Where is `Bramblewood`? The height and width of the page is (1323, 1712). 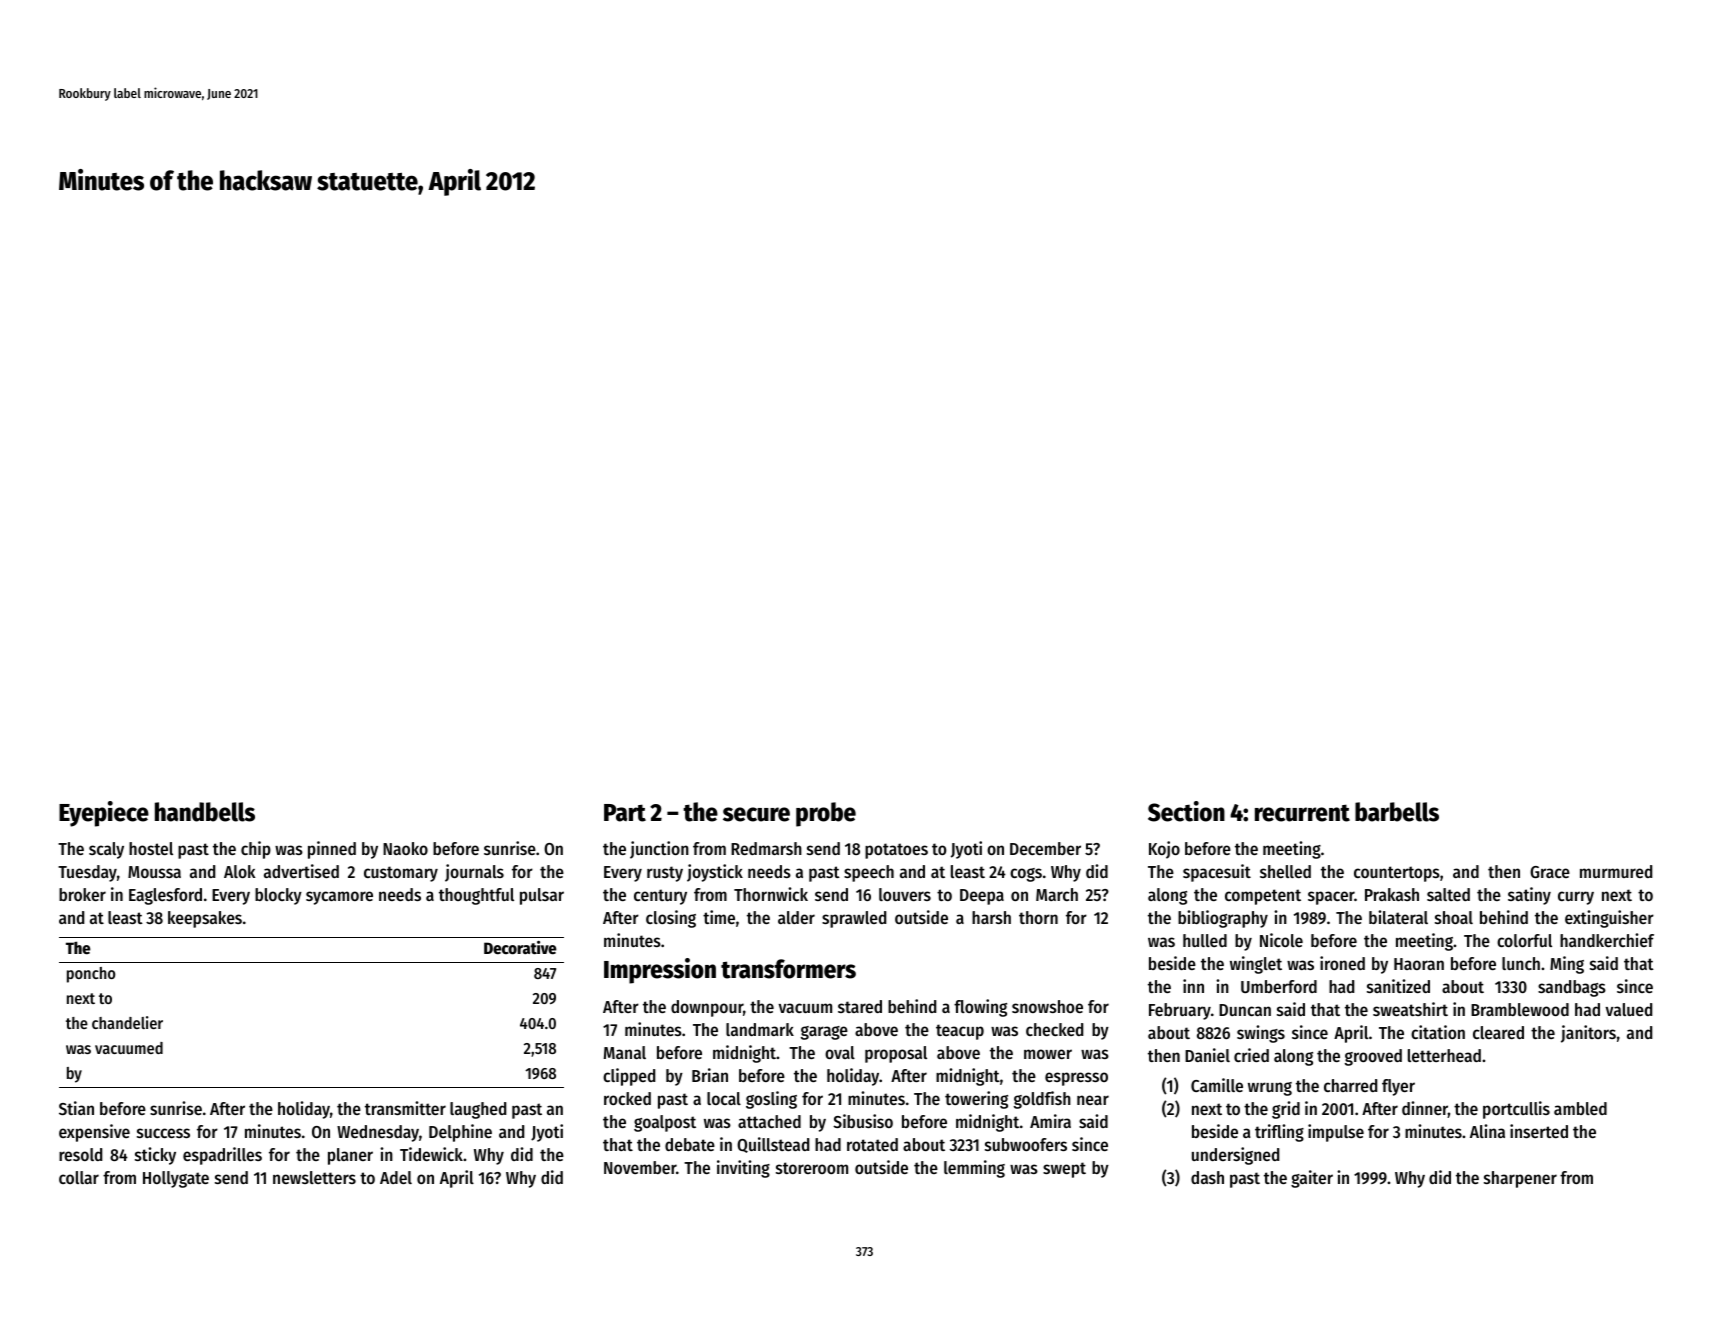 Bramblewood is located at coordinates (1520, 1009).
